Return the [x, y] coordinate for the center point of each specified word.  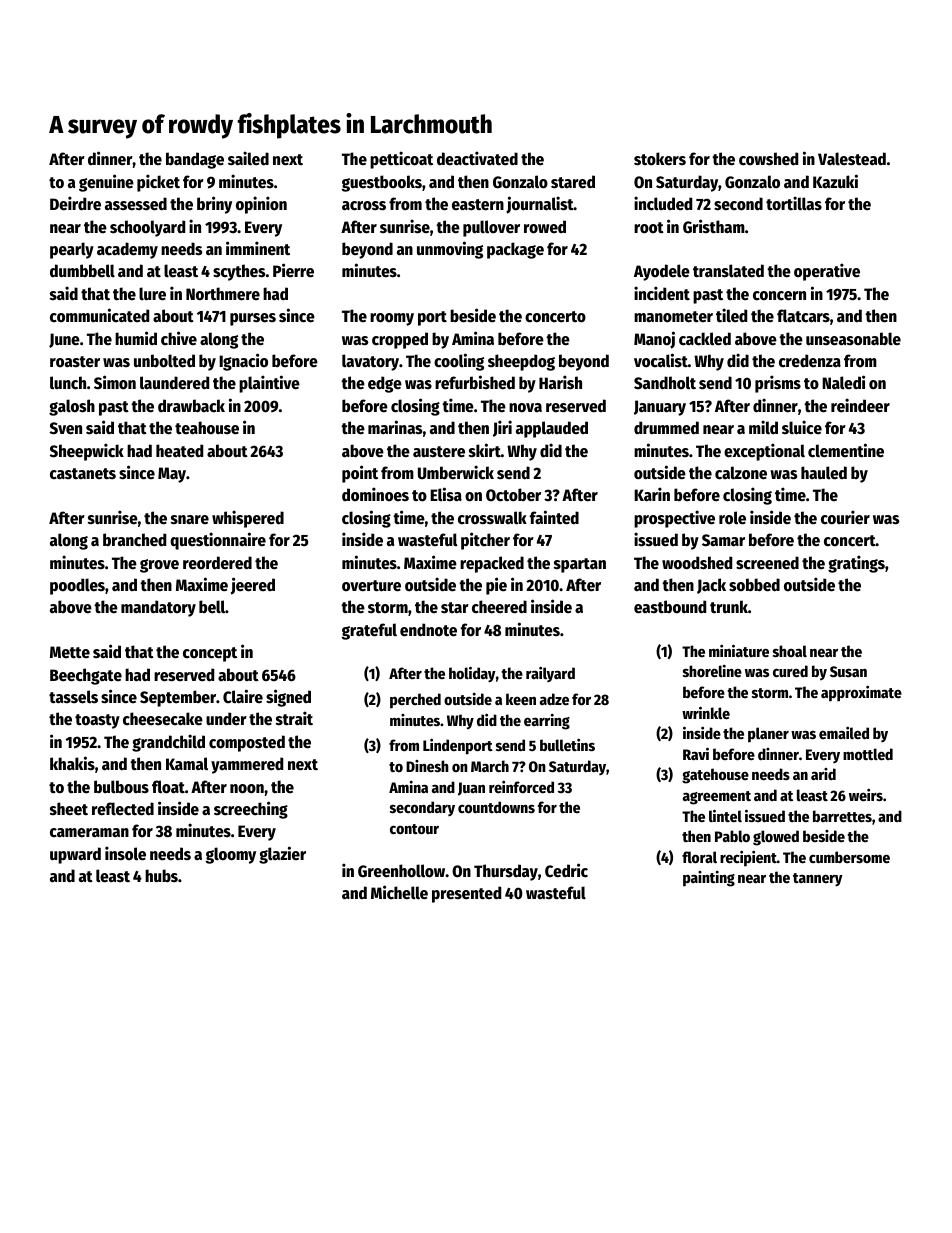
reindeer [860, 405]
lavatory [370, 362]
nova [525, 408]
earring [547, 722]
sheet [69, 809]
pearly [72, 250]
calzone [741, 473]
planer [768, 735]
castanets [83, 474]
